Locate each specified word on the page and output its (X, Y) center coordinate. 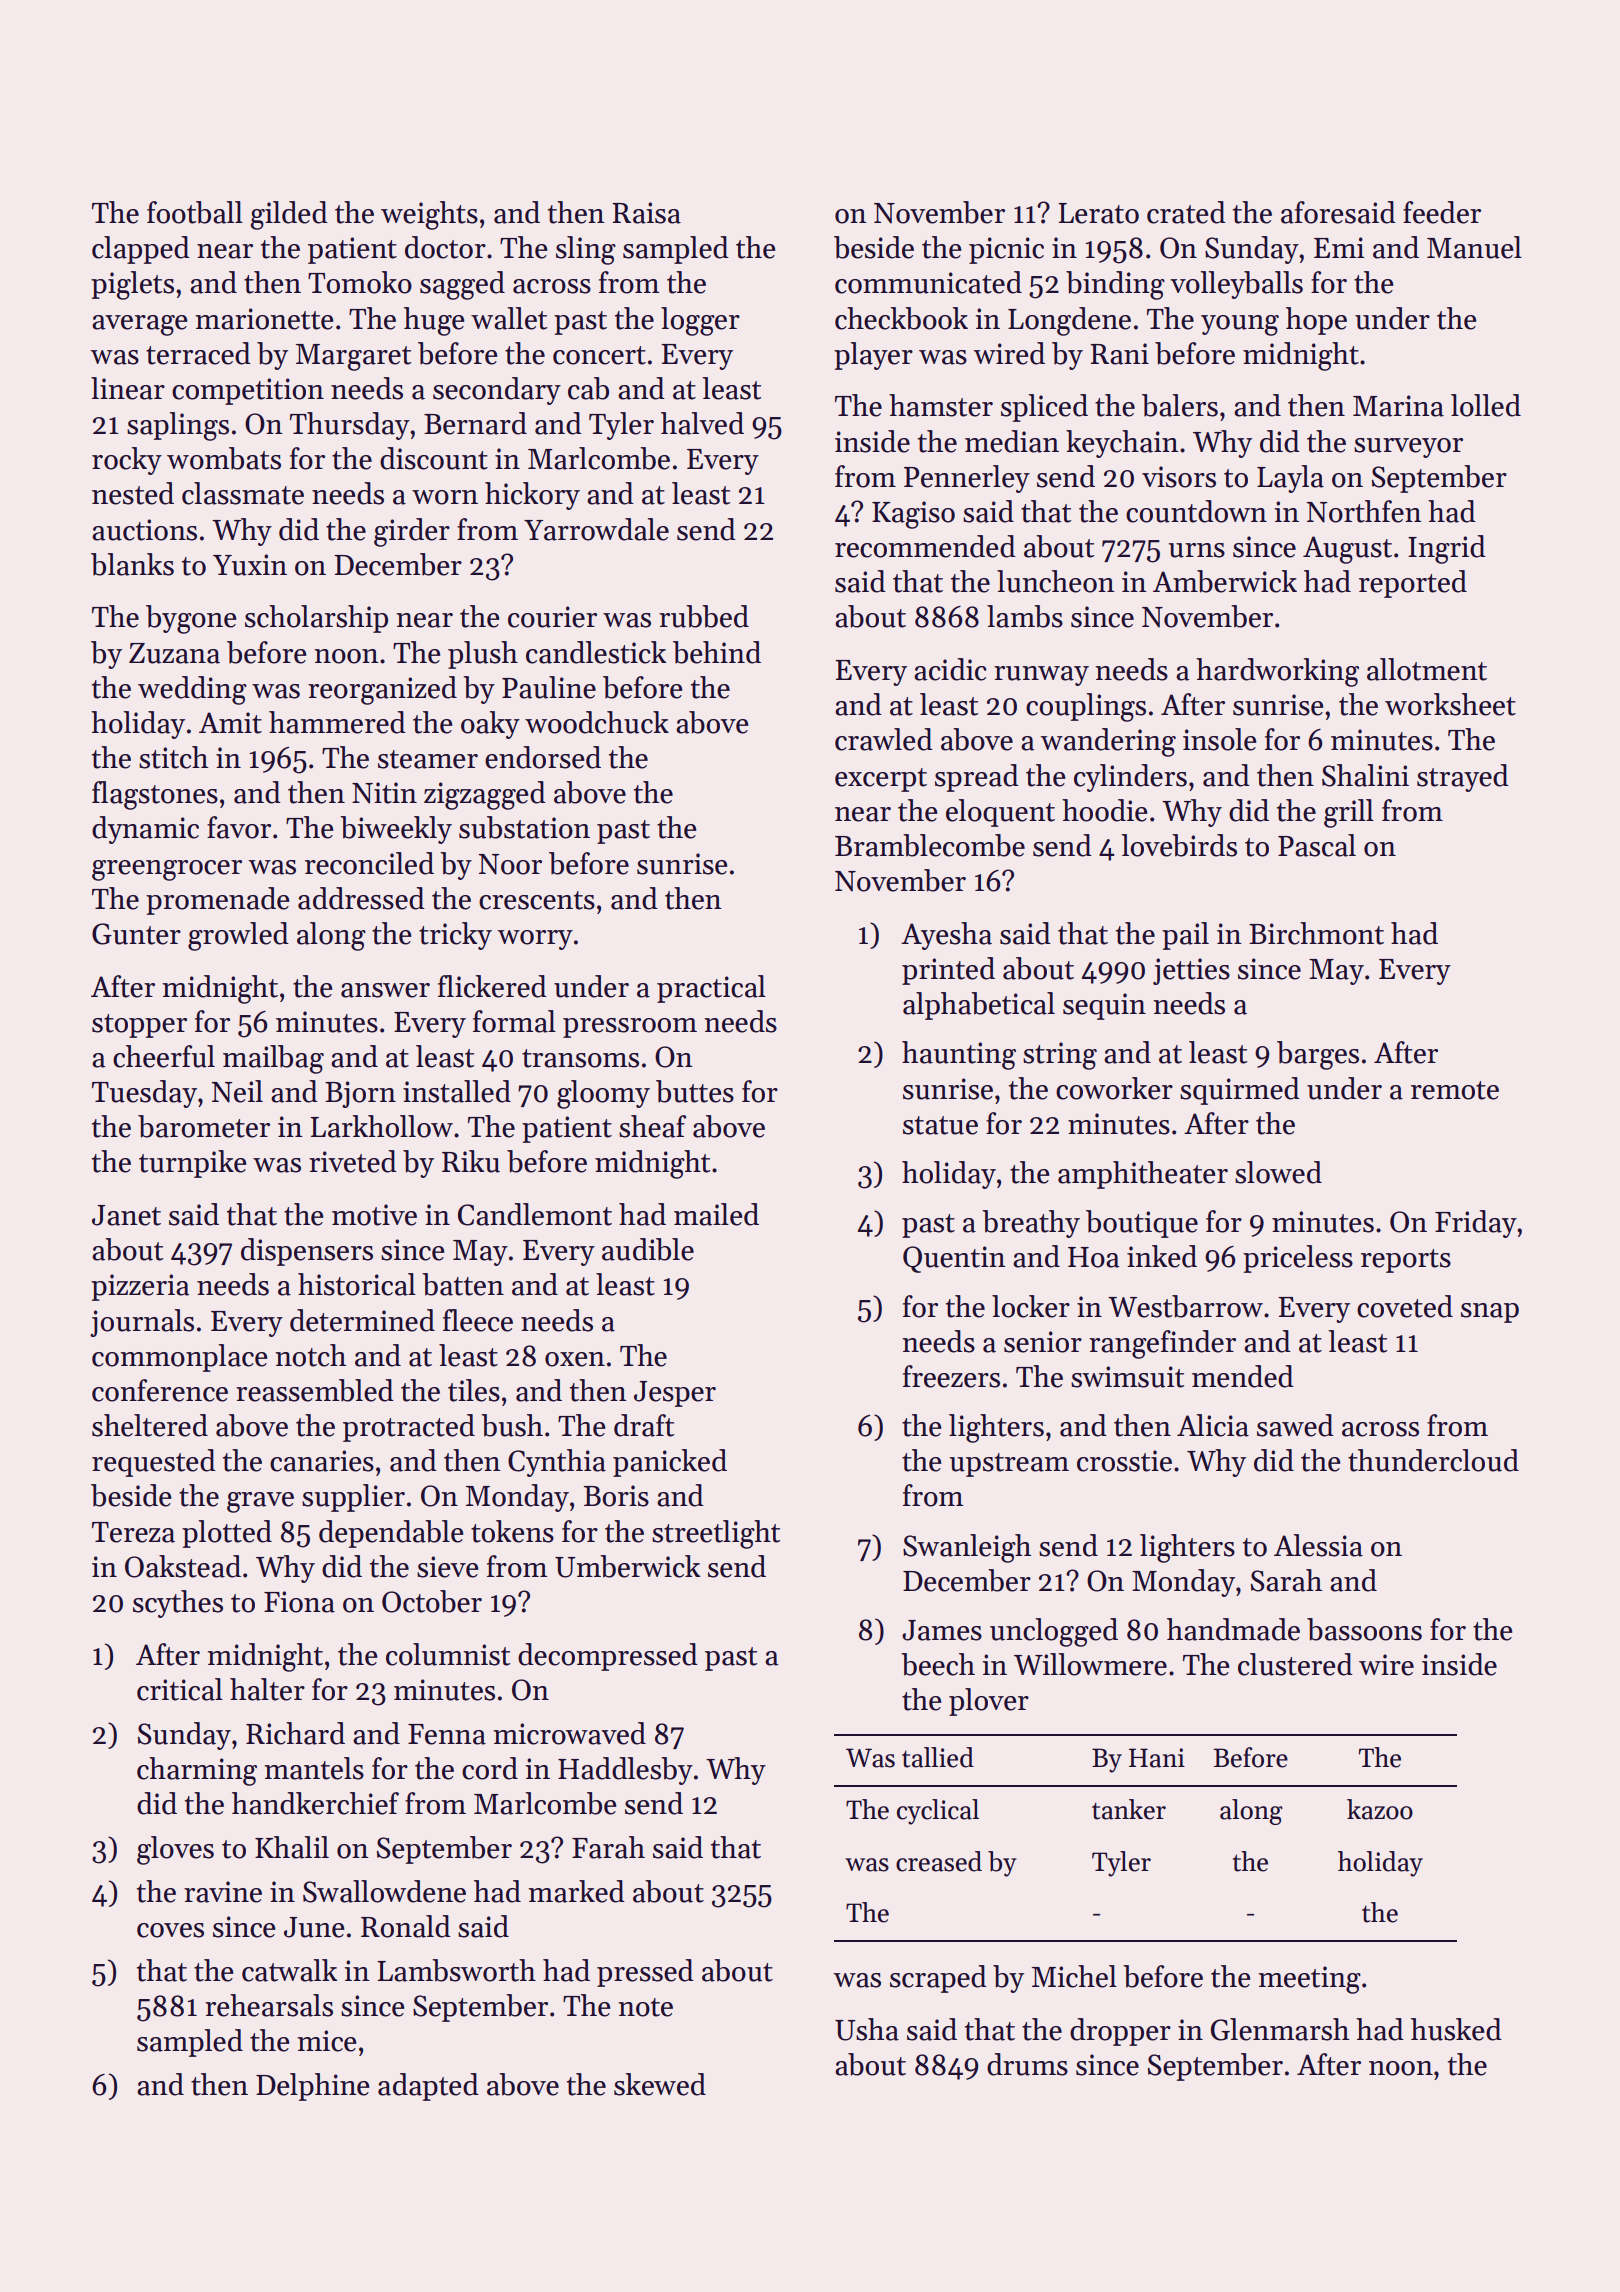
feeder (1442, 212)
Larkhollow (381, 1126)
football (195, 212)
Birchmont (1316, 933)
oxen (575, 1359)
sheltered (150, 1425)
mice (326, 2041)
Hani (1157, 1758)
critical (180, 1689)
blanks (132, 564)
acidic (950, 669)
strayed (1463, 778)
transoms (580, 1058)
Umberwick (627, 1566)
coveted (1405, 1306)
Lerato (1098, 213)
